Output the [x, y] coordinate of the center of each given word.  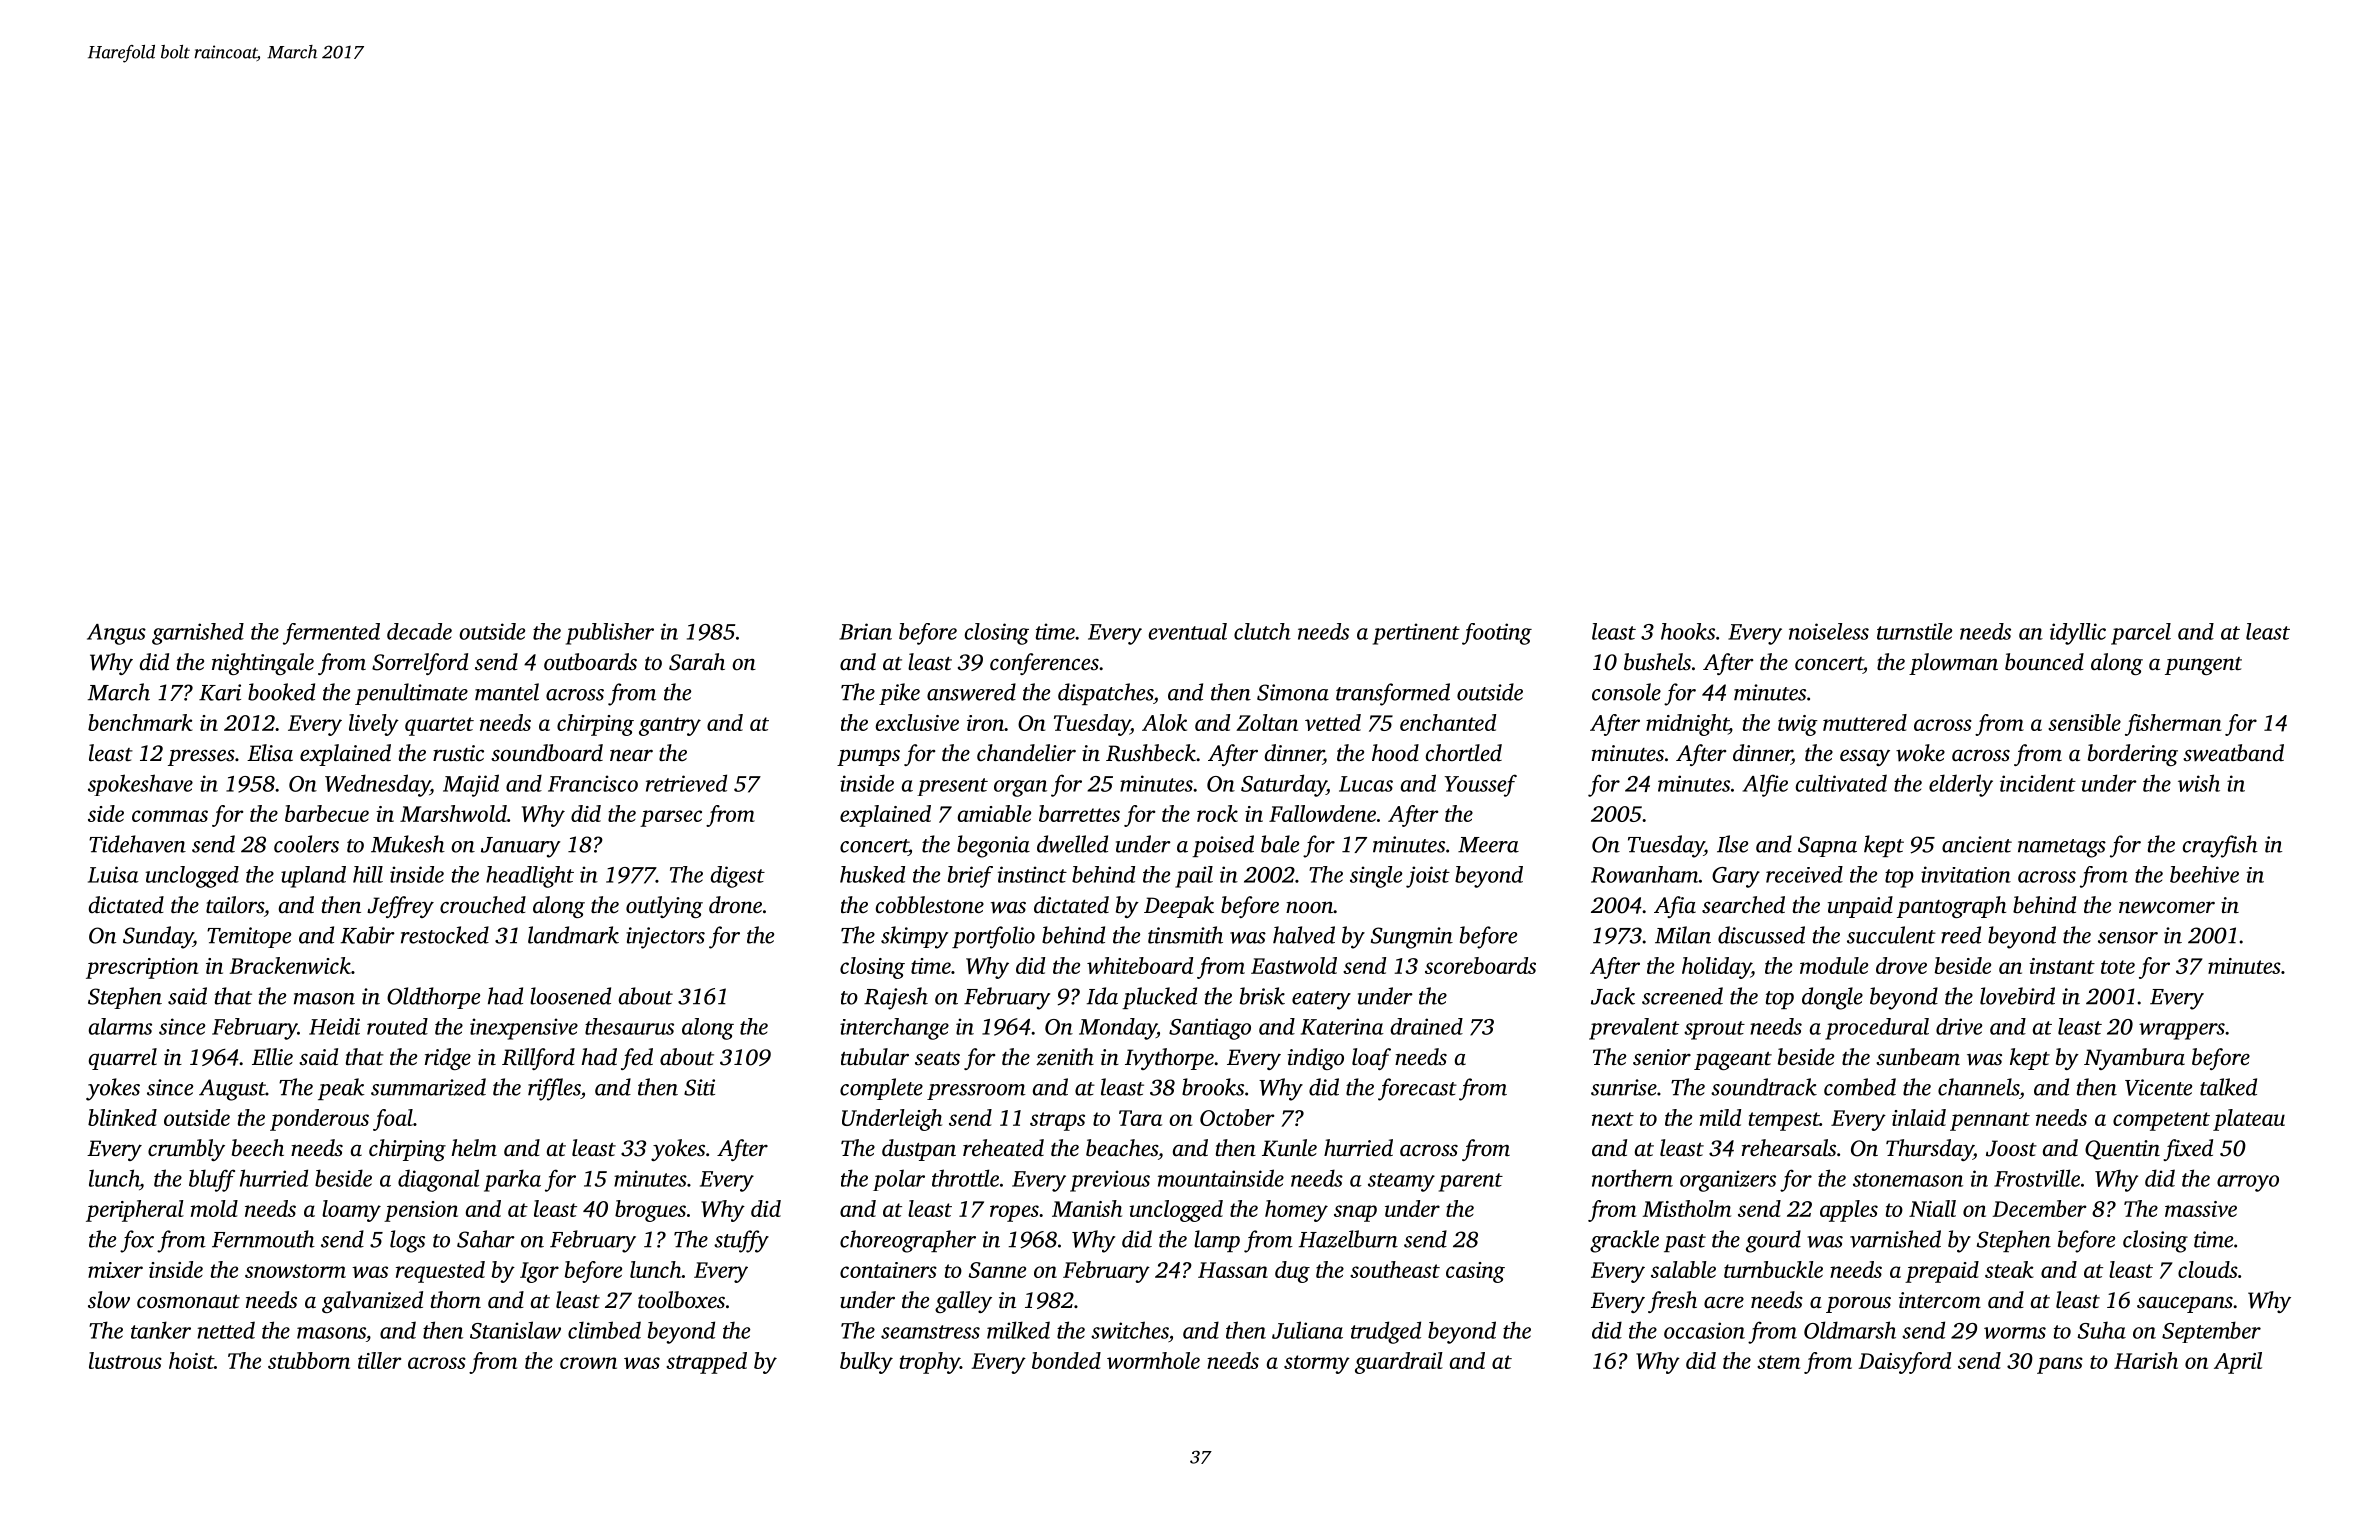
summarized [428, 1087]
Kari [220, 692]
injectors [665, 938]
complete [881, 1089]
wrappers [2182, 1031]
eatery [1321, 1000]
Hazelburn [1348, 1239]
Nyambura [2134, 1059]
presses [201, 757]
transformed [1393, 694]
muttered [1865, 722]
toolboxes [681, 1300]
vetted [1333, 722]
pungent [2203, 666]
